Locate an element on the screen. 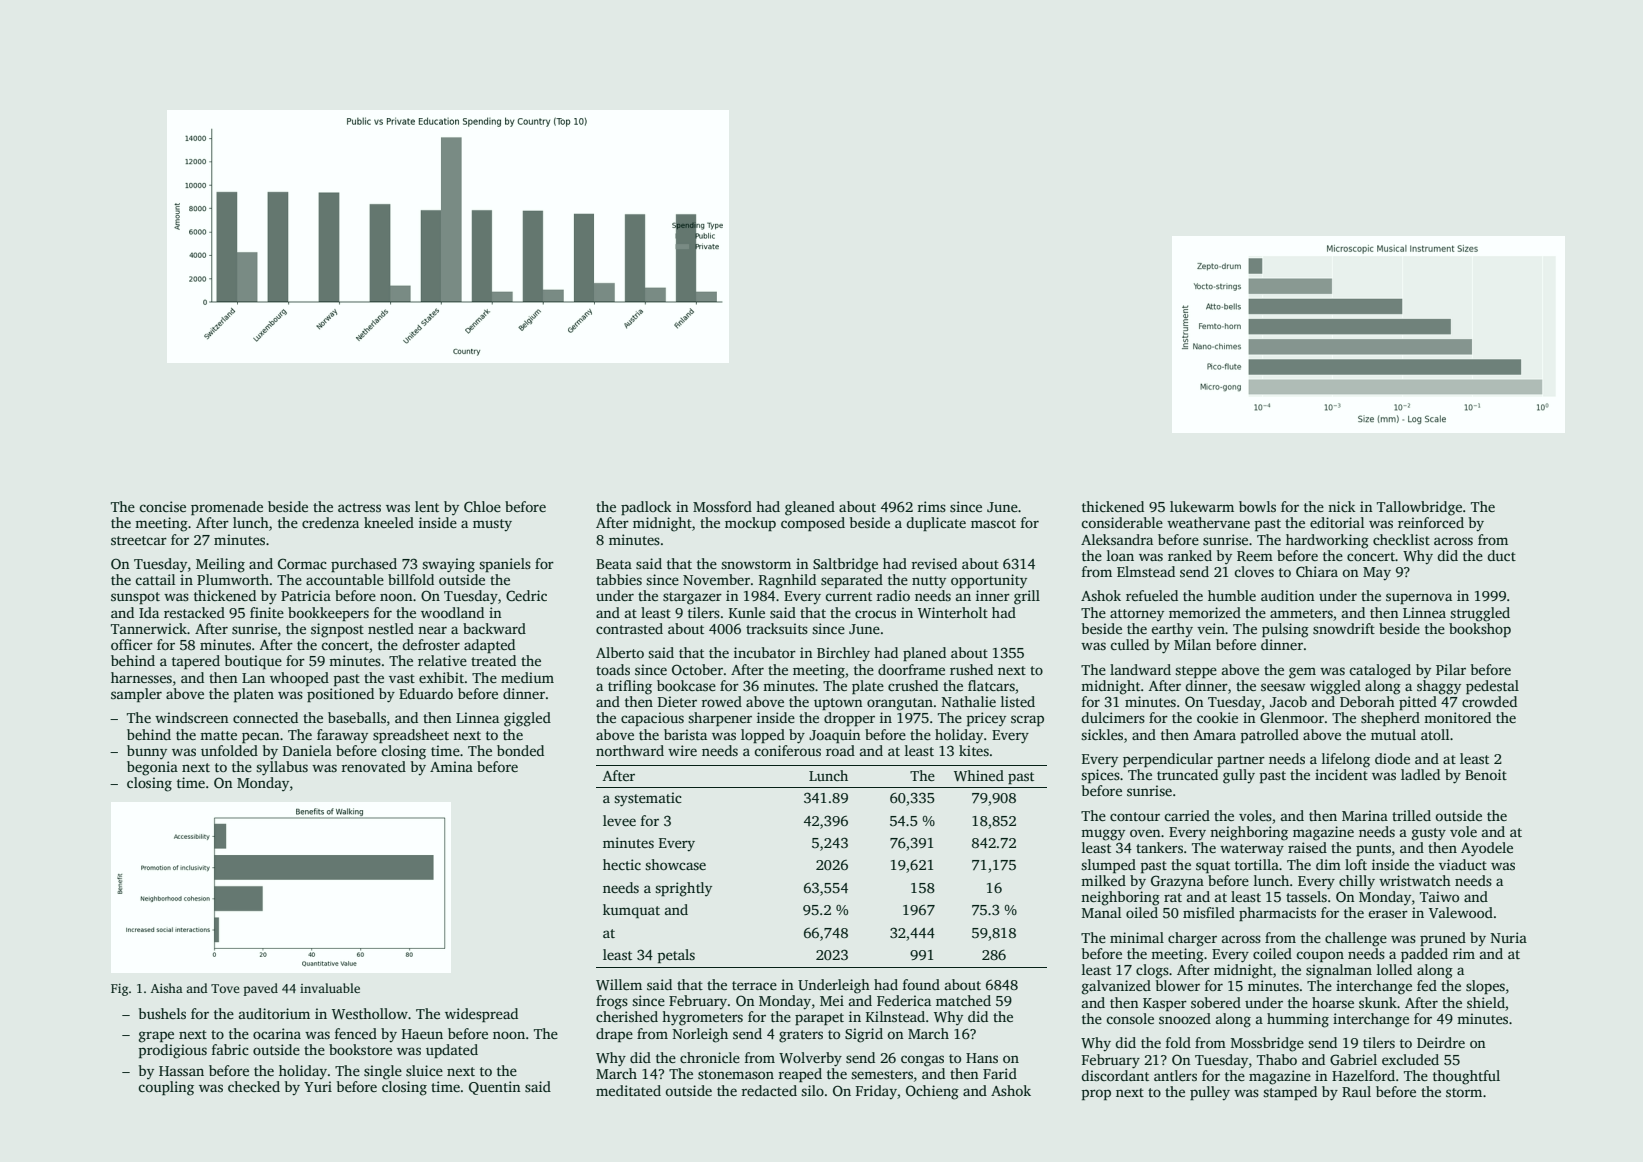  slopes is located at coordinates (1485, 987).
